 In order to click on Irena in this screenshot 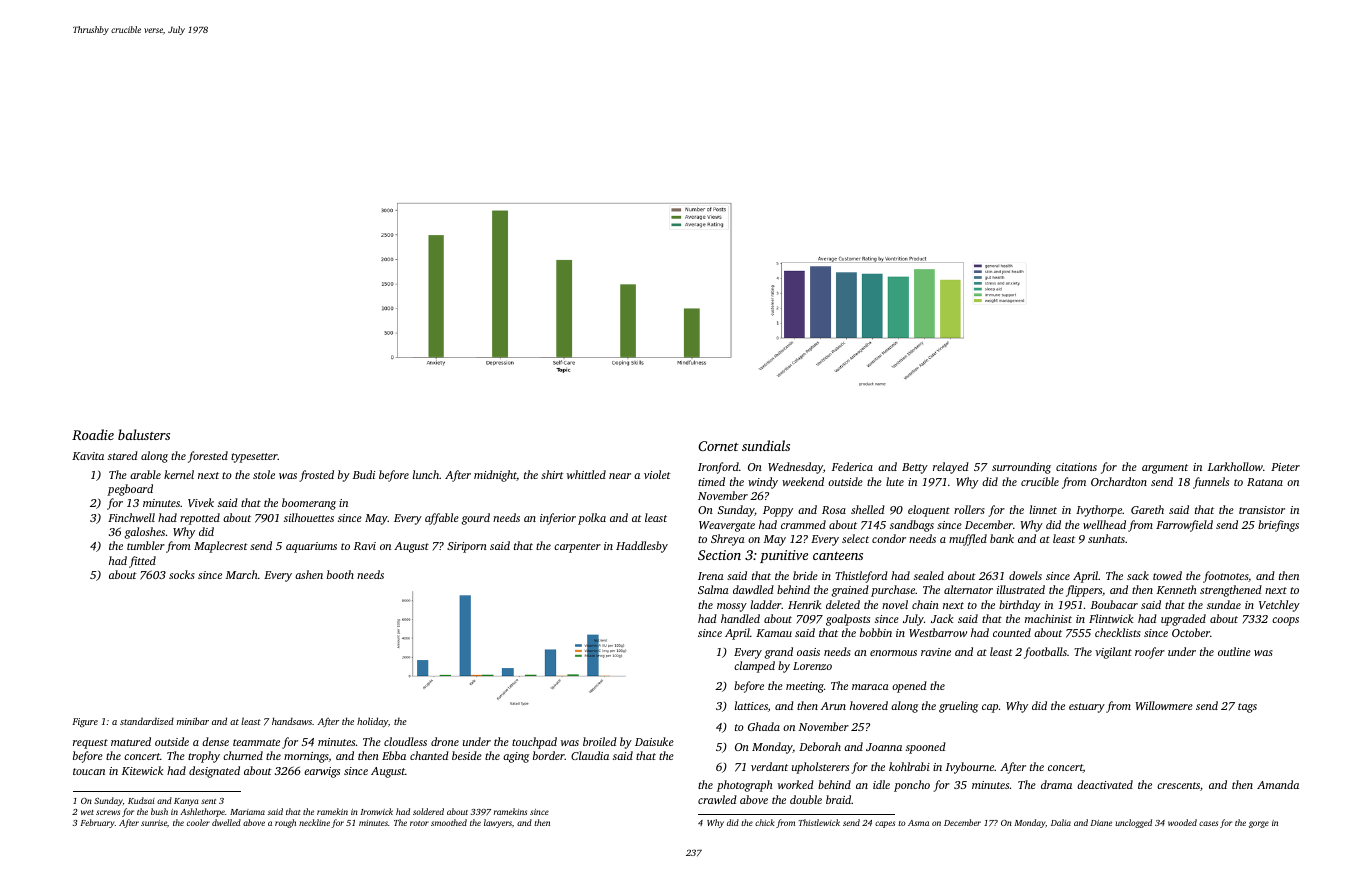, I will do `click(711, 576)`.
